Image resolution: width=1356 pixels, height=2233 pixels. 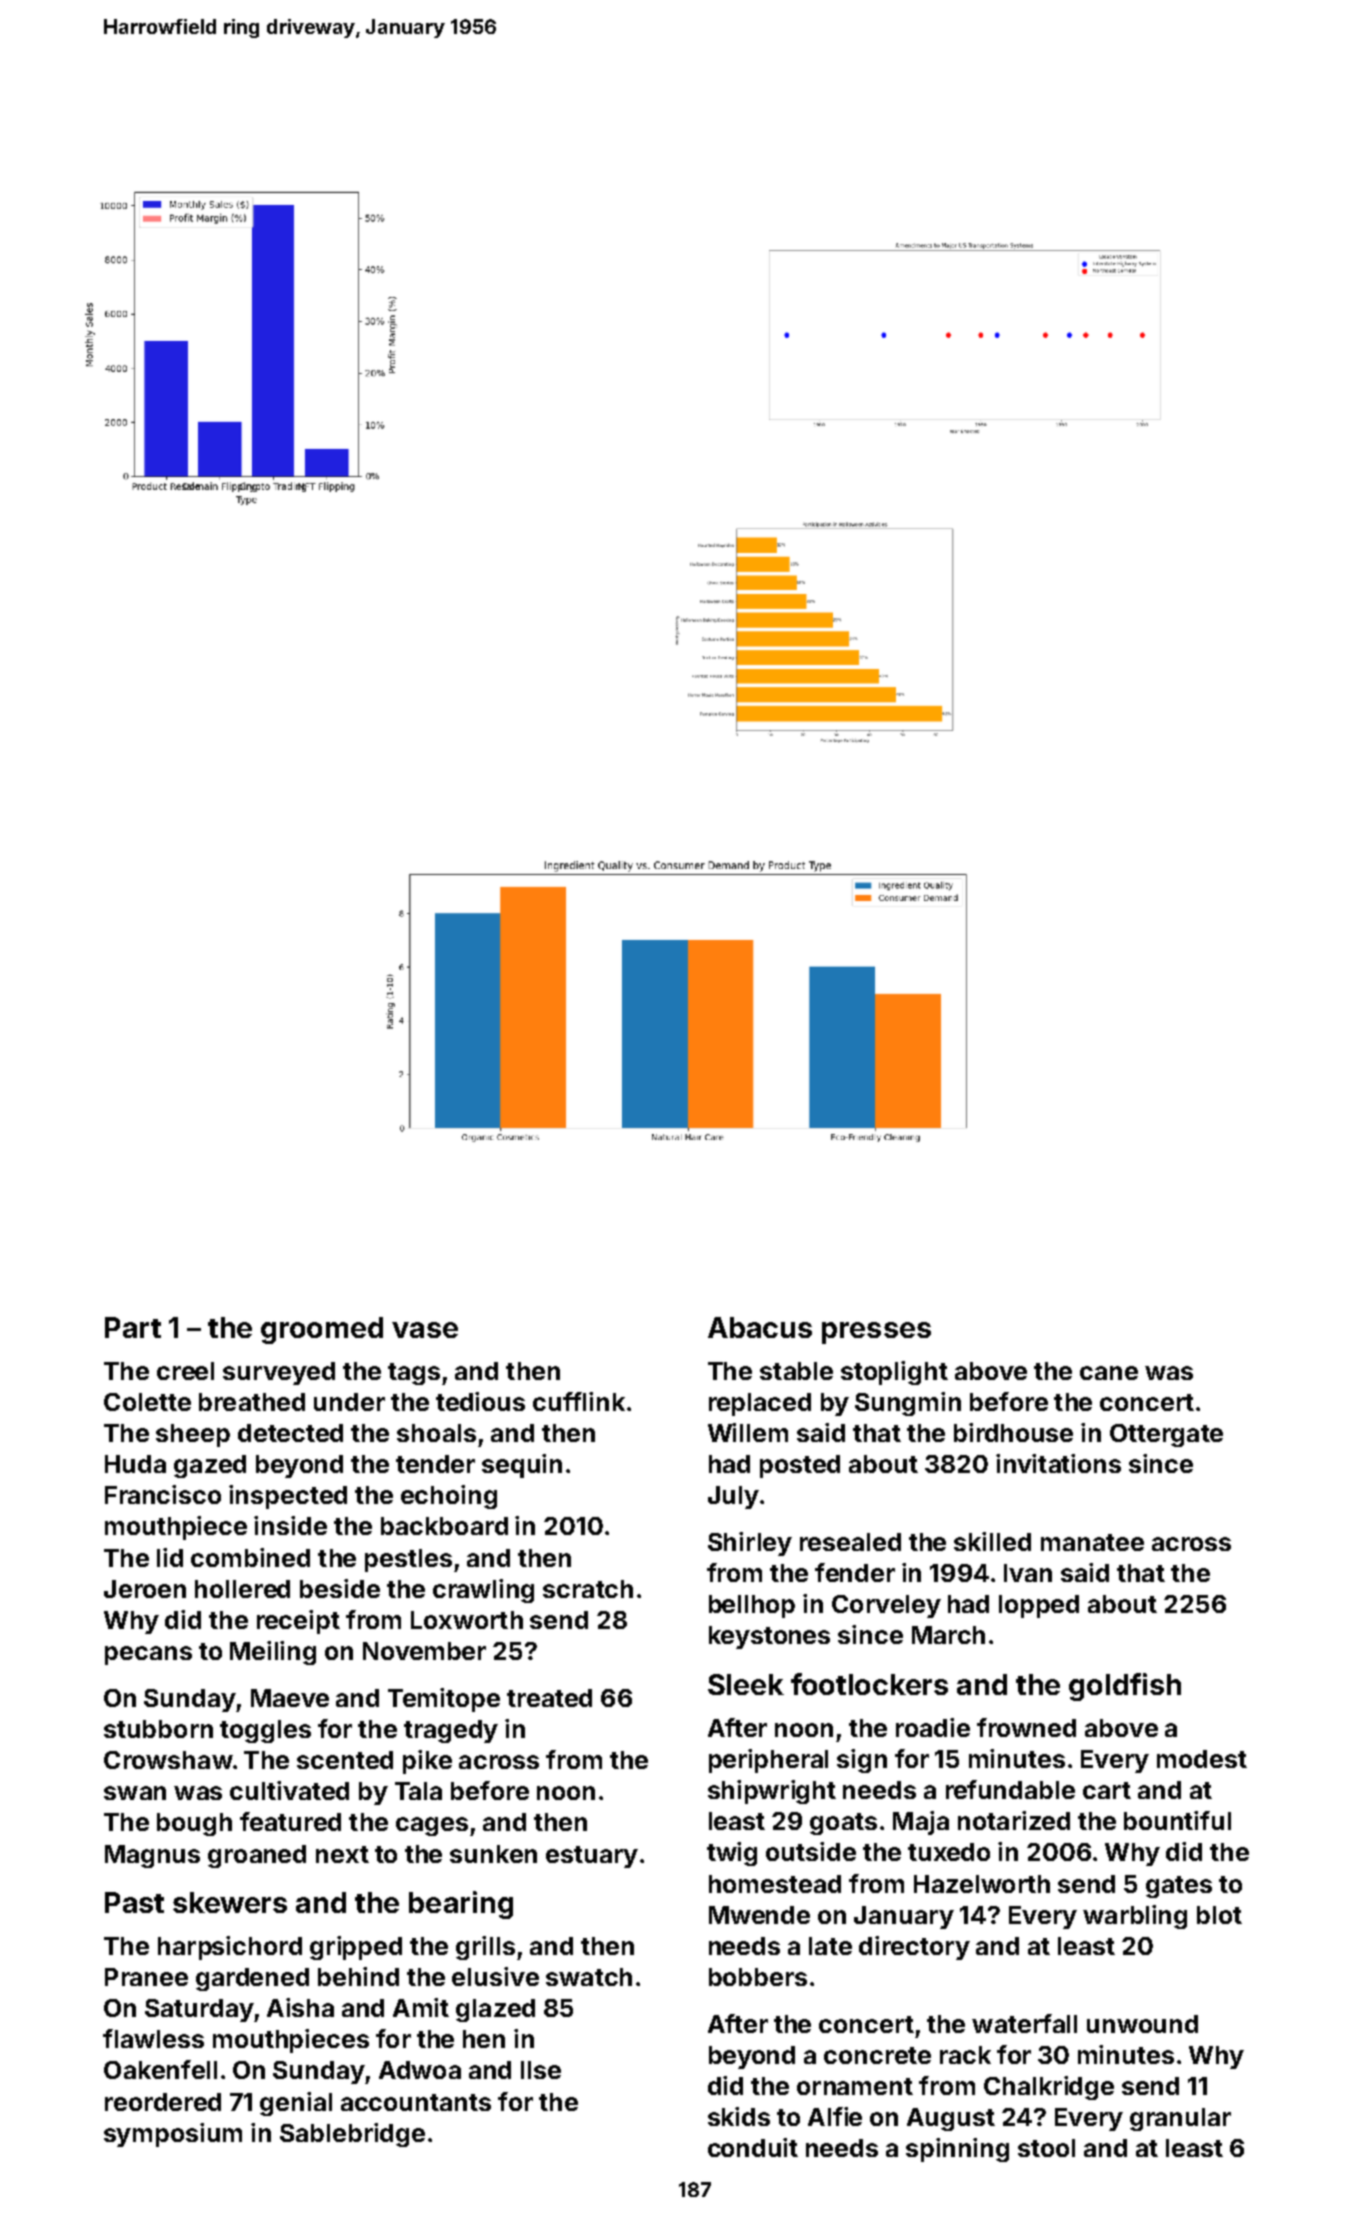 What do you see at coordinates (1135, 1917) in the screenshot?
I see `warbling` at bounding box center [1135, 1917].
